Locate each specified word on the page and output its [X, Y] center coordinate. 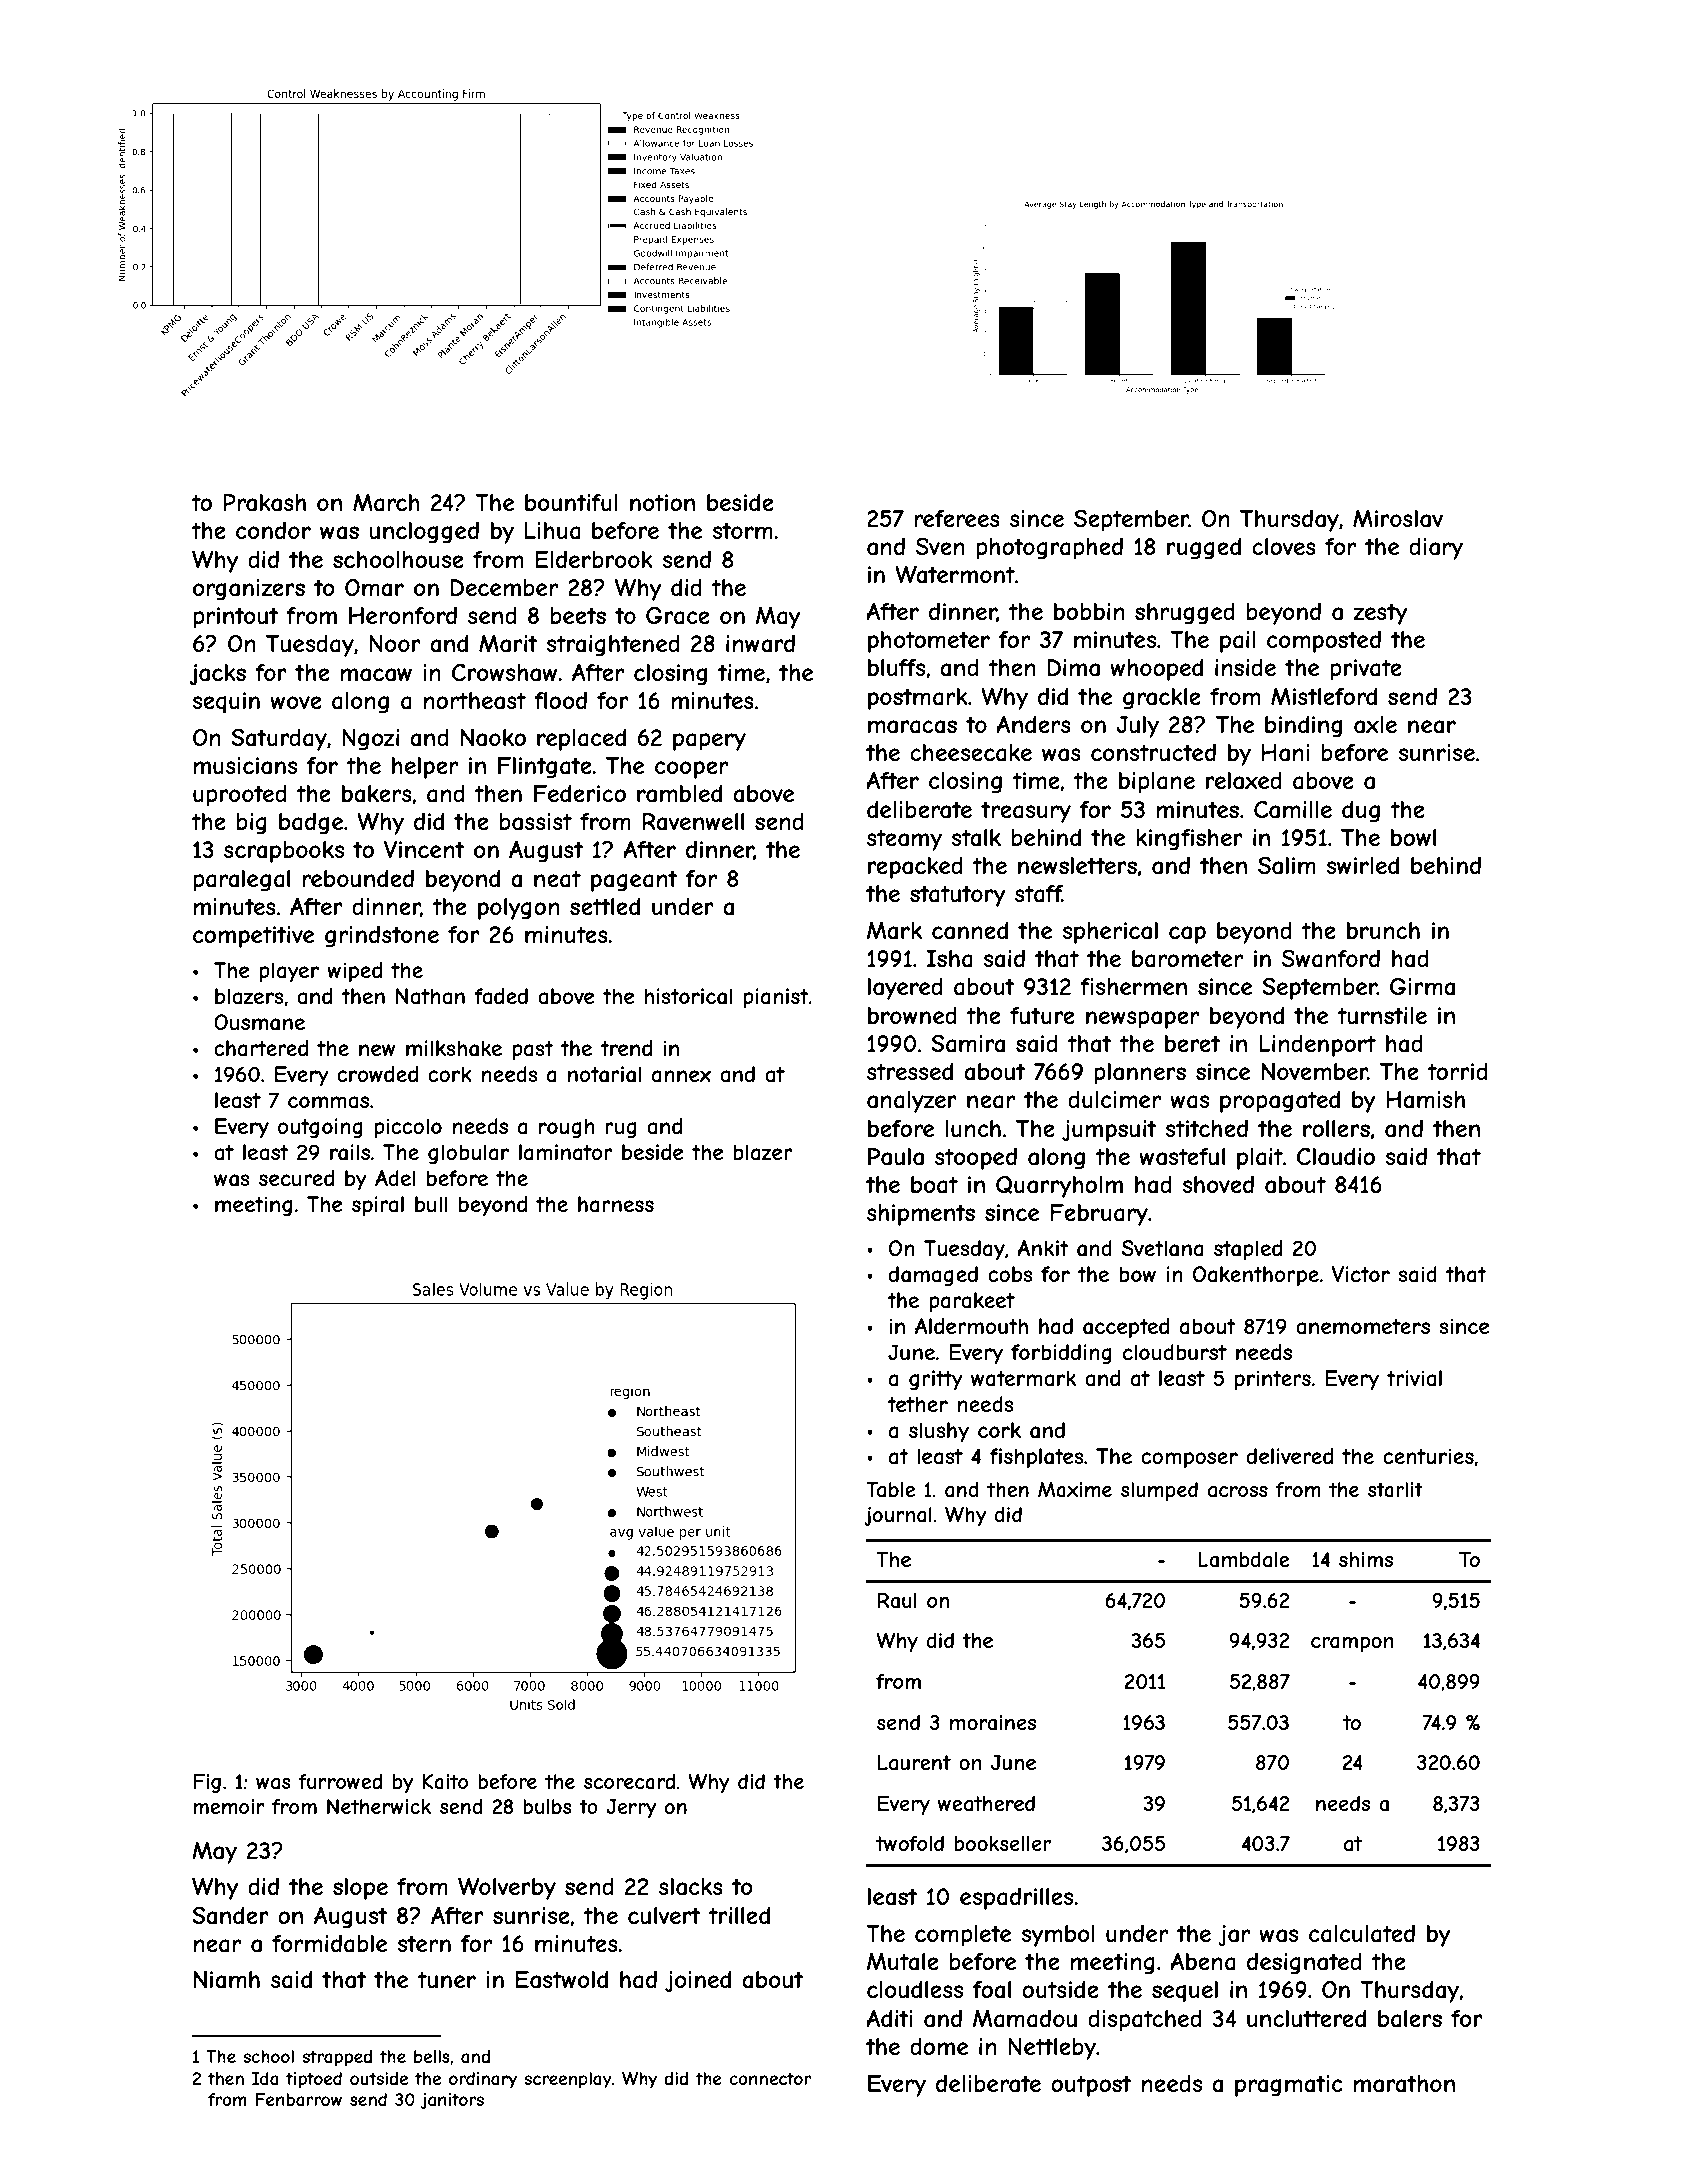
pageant [634, 881]
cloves [1284, 546]
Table [890, 1490]
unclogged [424, 533]
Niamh [227, 1980]
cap [1187, 935]
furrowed [340, 1781]
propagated [1280, 1102]
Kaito [445, 1782]
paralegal [241, 881]
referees [957, 518]
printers [1273, 1380]
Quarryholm [1059, 1187]
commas [328, 1102]
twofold [910, 1843]
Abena [1202, 1961]
